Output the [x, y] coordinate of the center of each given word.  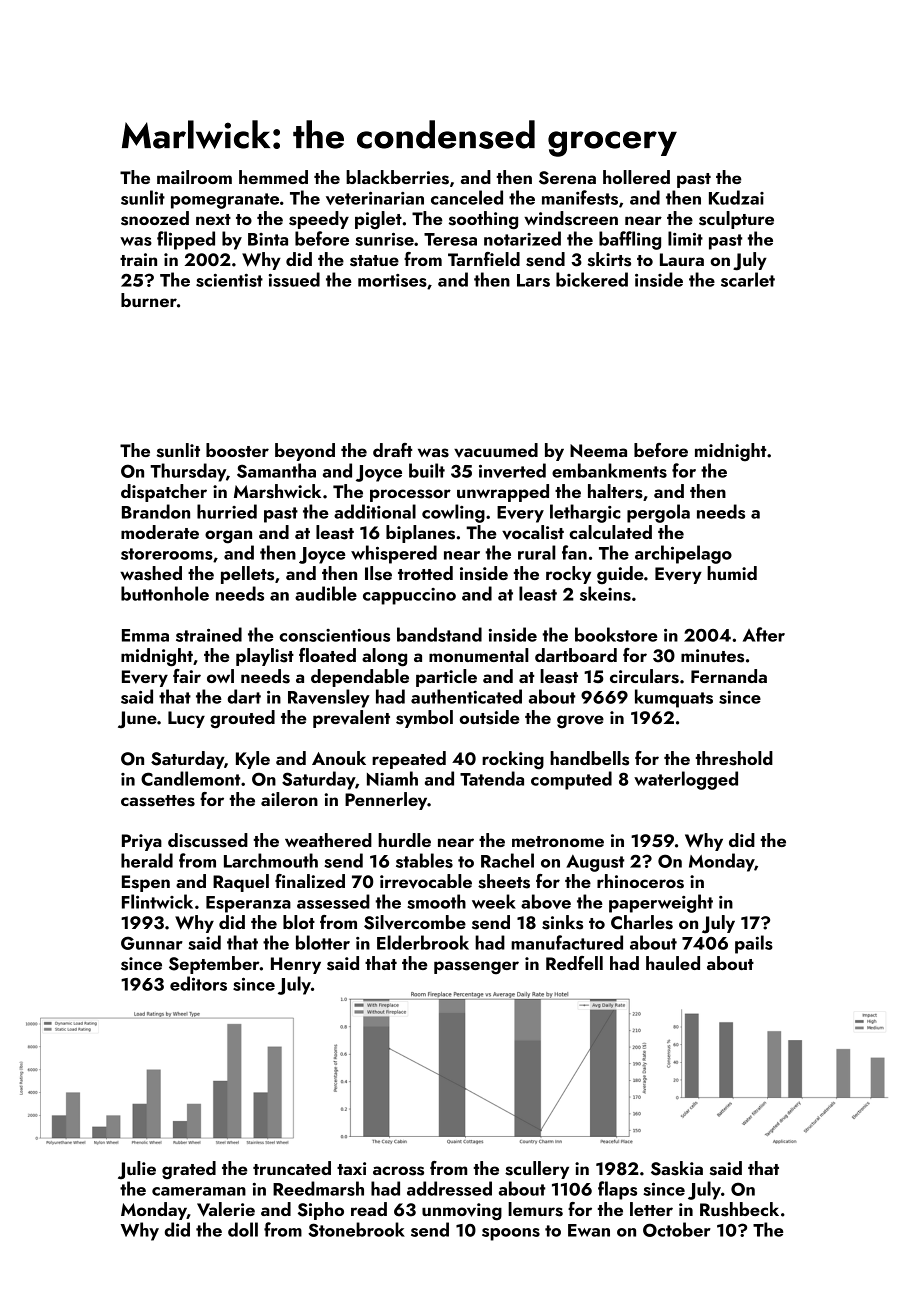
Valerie [226, 1209]
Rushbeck [739, 1209]
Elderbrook [423, 942]
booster [237, 450]
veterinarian [375, 198]
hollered [636, 177]
